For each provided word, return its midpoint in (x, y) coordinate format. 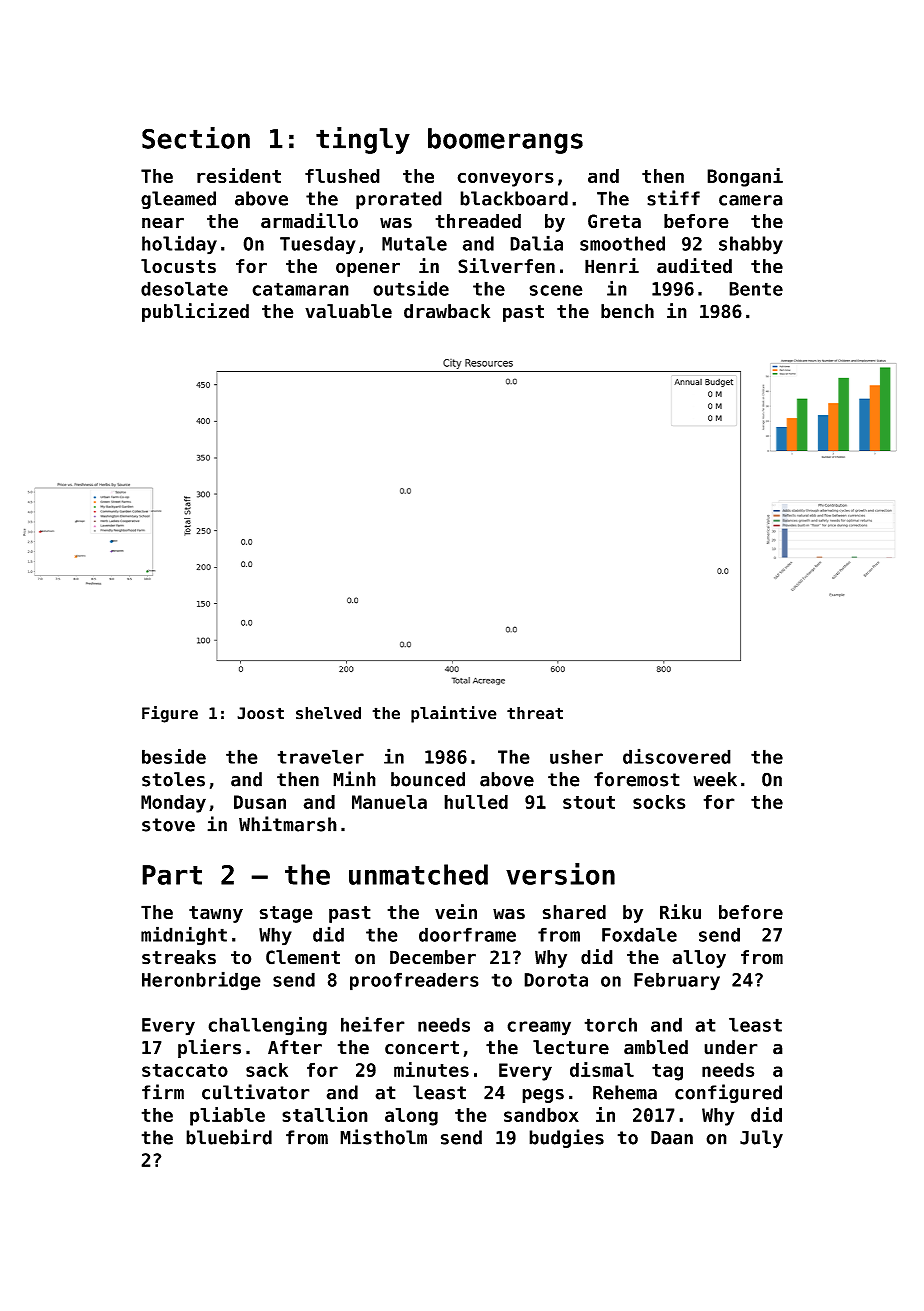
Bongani (745, 177)
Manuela (389, 802)
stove (168, 825)
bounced (428, 779)
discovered (677, 756)
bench (627, 311)
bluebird (229, 1137)
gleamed (178, 200)
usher (576, 756)
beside (174, 756)
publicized (195, 312)
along (411, 1117)
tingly (363, 140)
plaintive (454, 714)
